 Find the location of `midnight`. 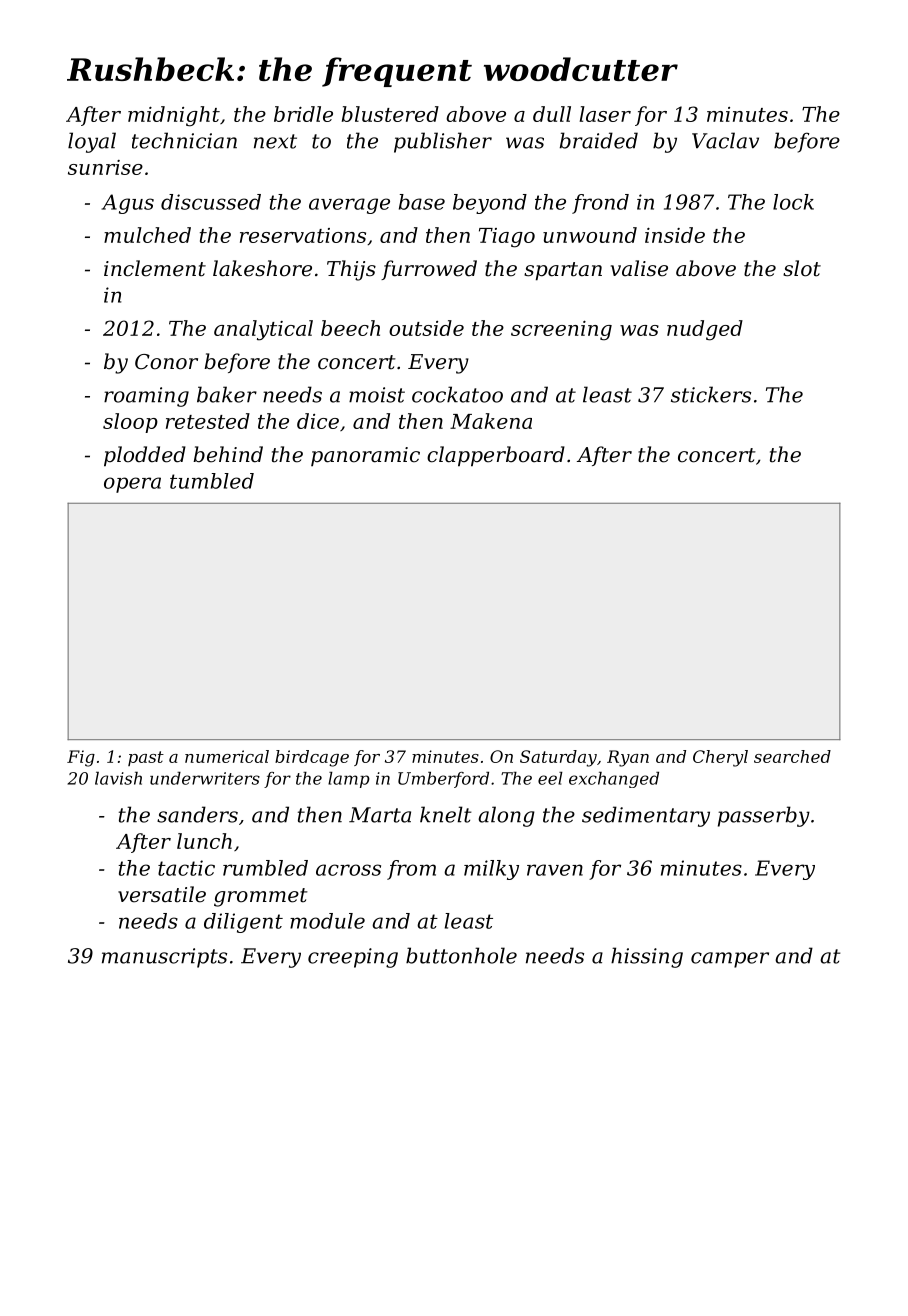

midnight is located at coordinates (174, 116).
